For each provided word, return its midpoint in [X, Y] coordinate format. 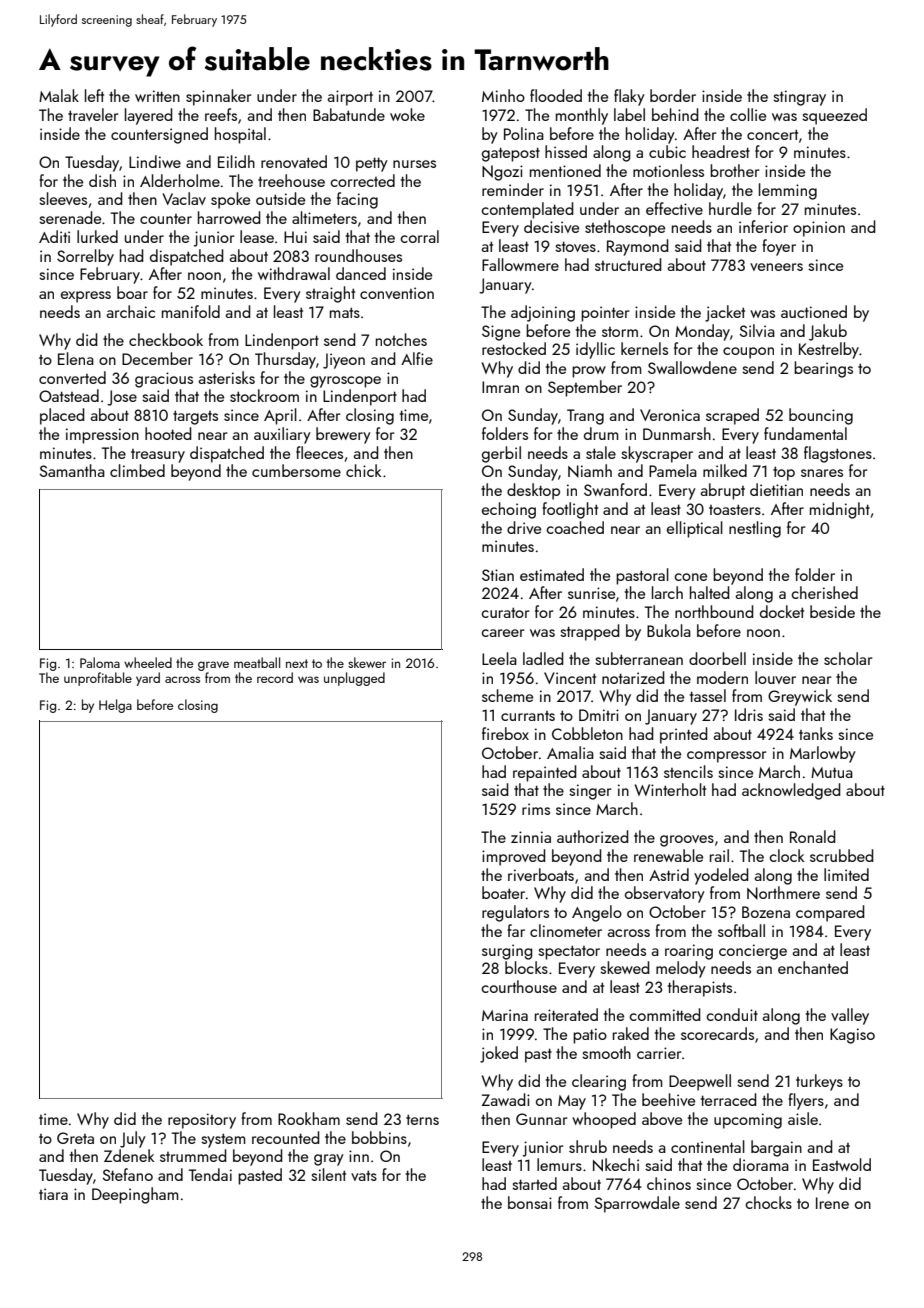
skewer [367, 662]
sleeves [63, 198]
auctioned [814, 311]
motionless [668, 170]
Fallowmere [520, 264]
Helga [115, 706]
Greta [75, 1138]
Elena [76, 358]
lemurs [559, 1164]
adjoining [543, 313]
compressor [726, 757]
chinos [669, 1183]
